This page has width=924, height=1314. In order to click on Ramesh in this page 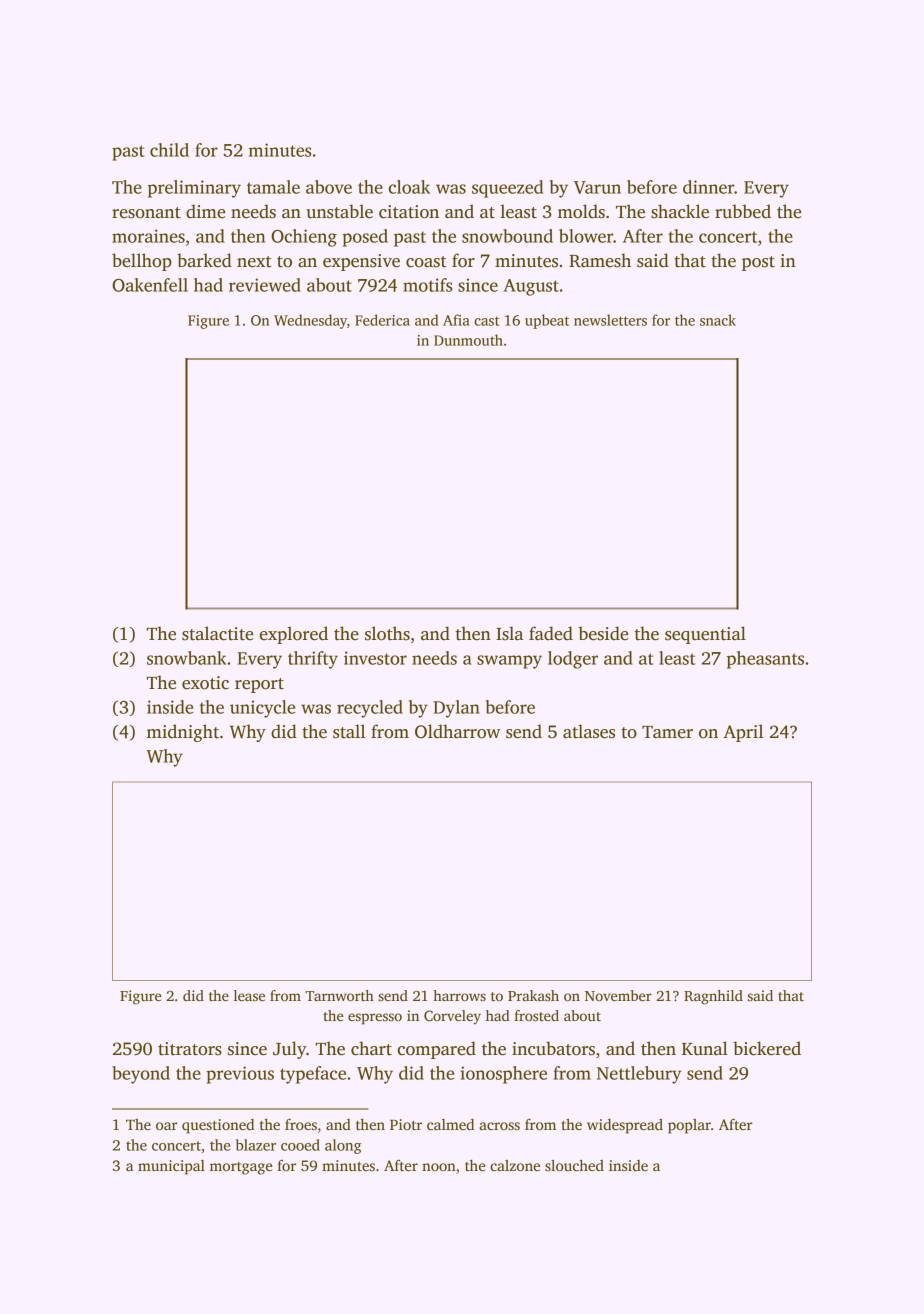, I will do `click(600, 260)`.
